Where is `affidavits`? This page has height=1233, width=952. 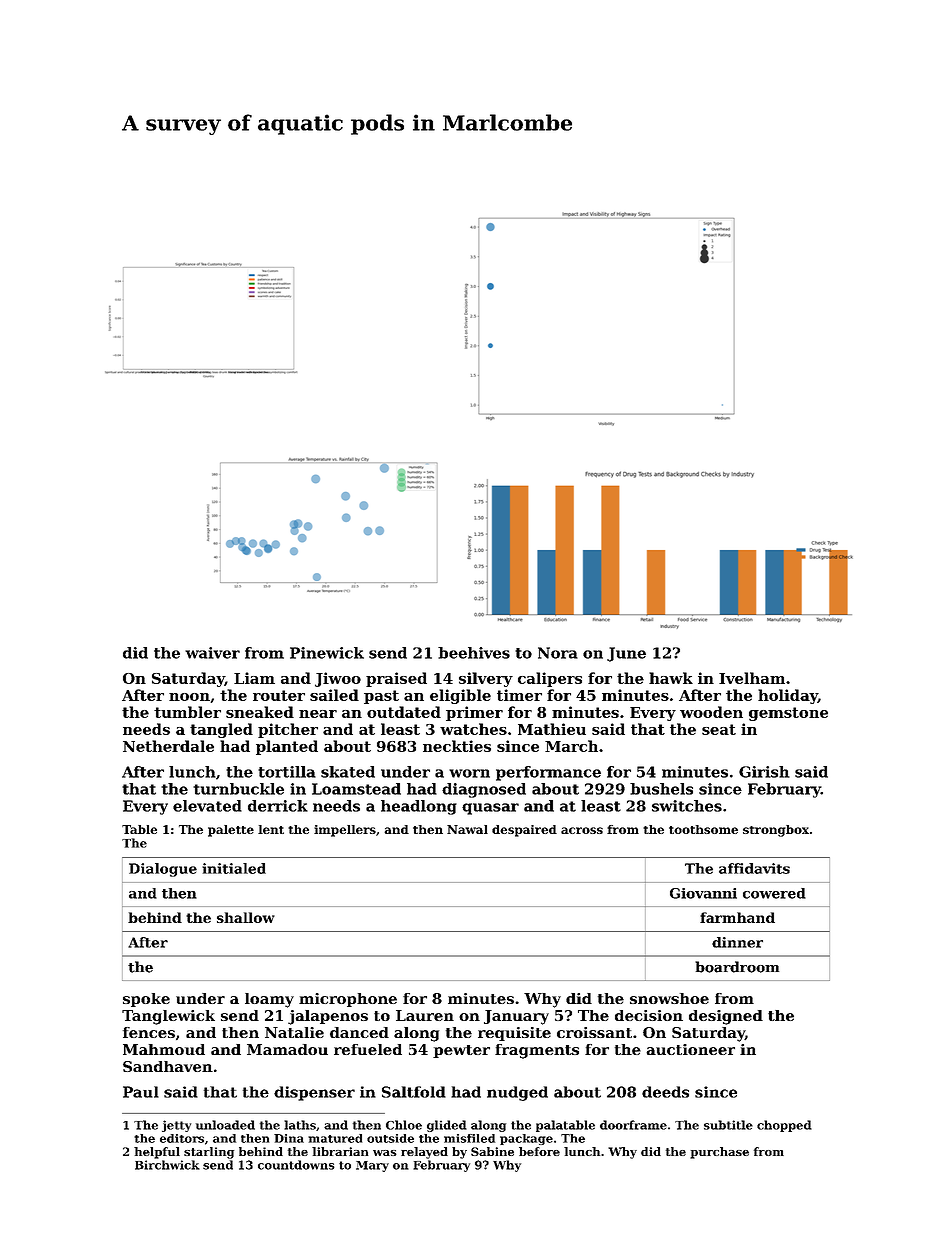 affidavits is located at coordinates (754, 868).
